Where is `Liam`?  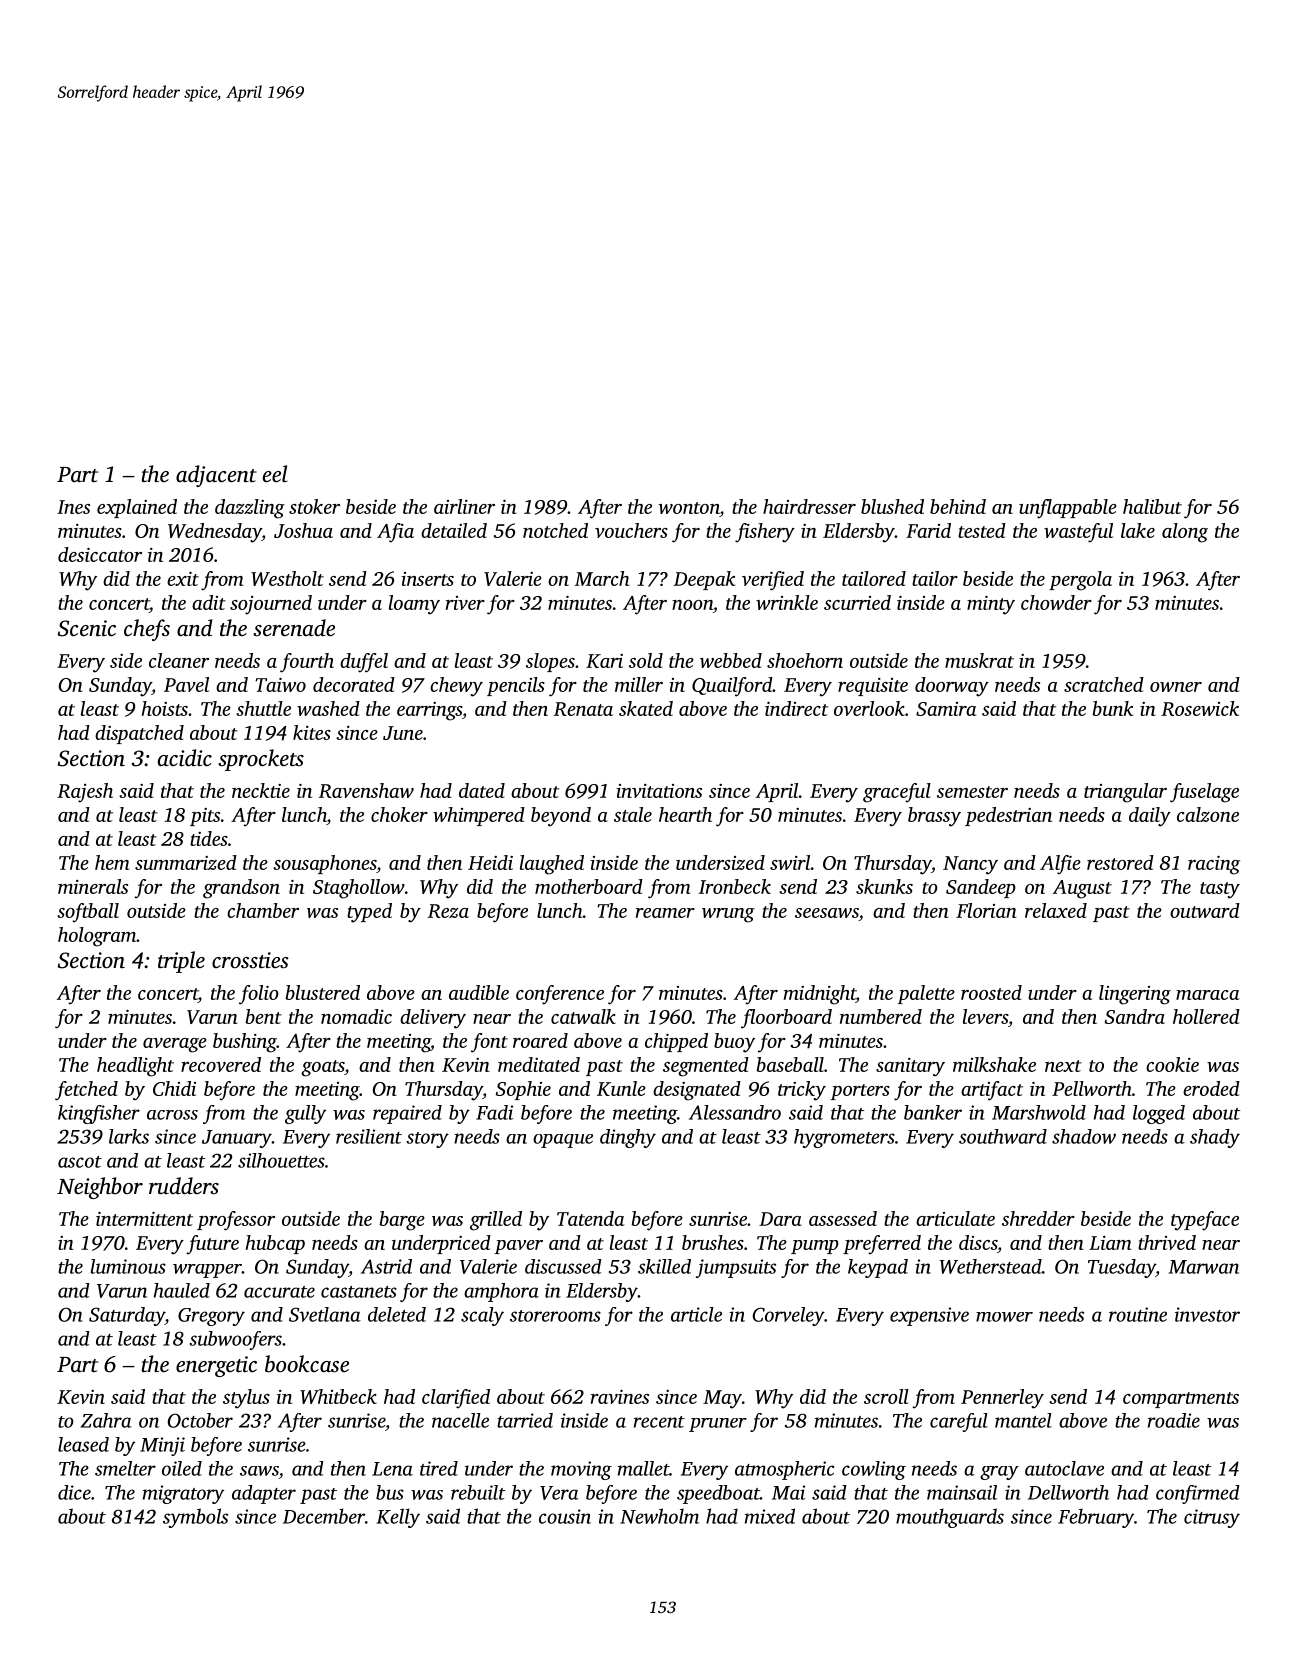
Liam is located at coordinates (1110, 1243).
